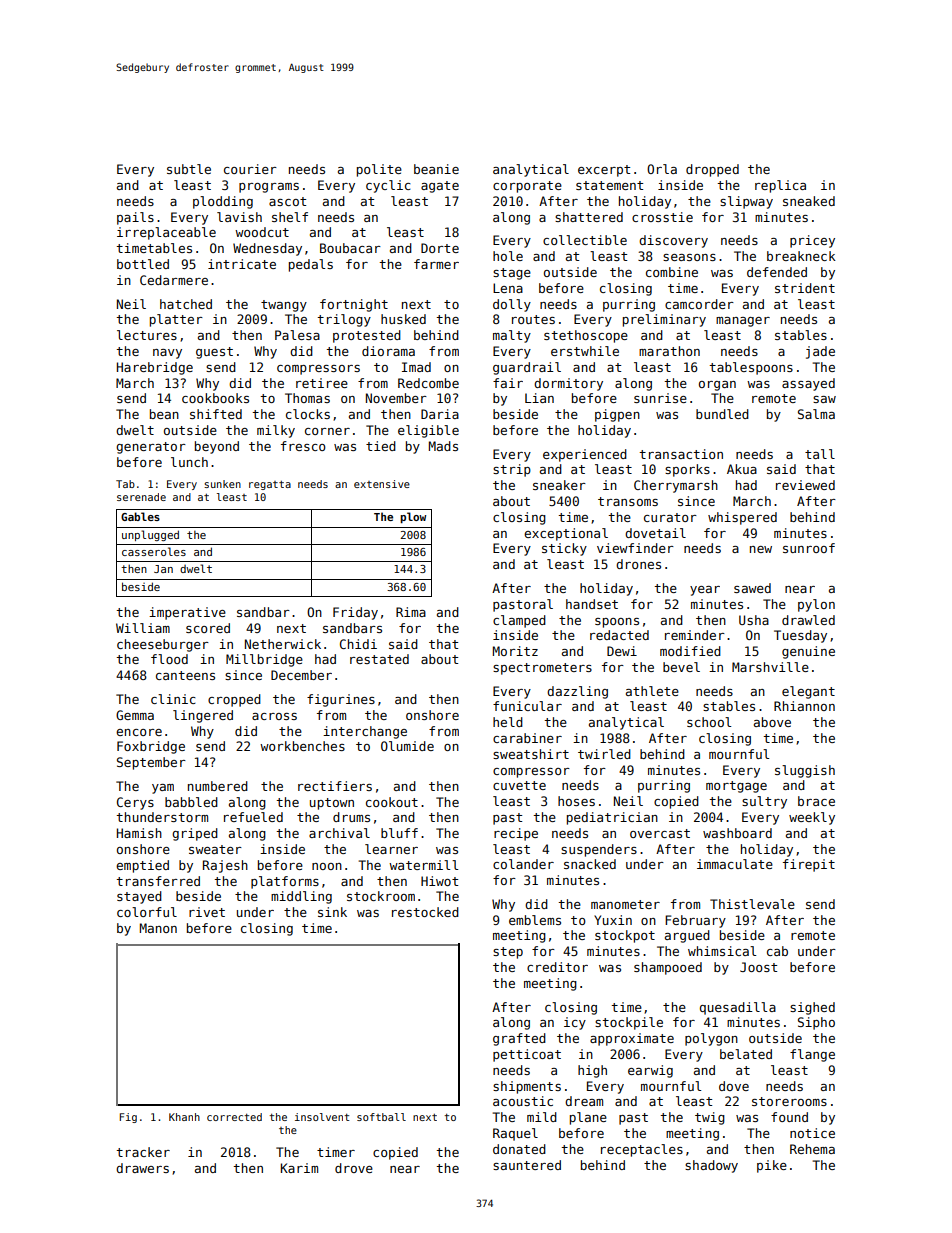 Image resolution: width=952 pixels, height=1233 pixels. I want to click on strip, so click(512, 470).
